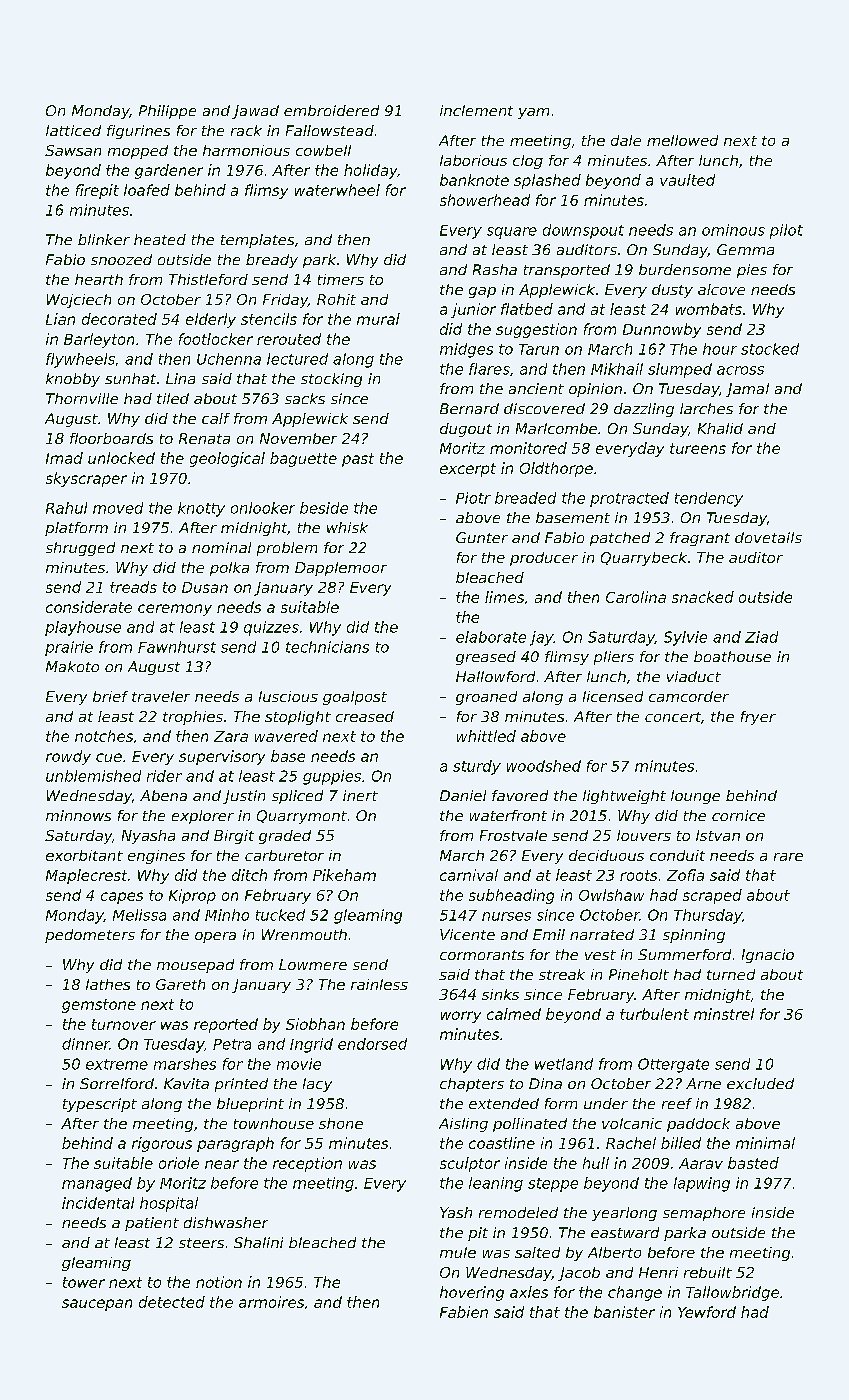 The width and height of the image is (849, 1400). What do you see at coordinates (84, 855) in the image?
I see `exorbitant` at bounding box center [84, 855].
